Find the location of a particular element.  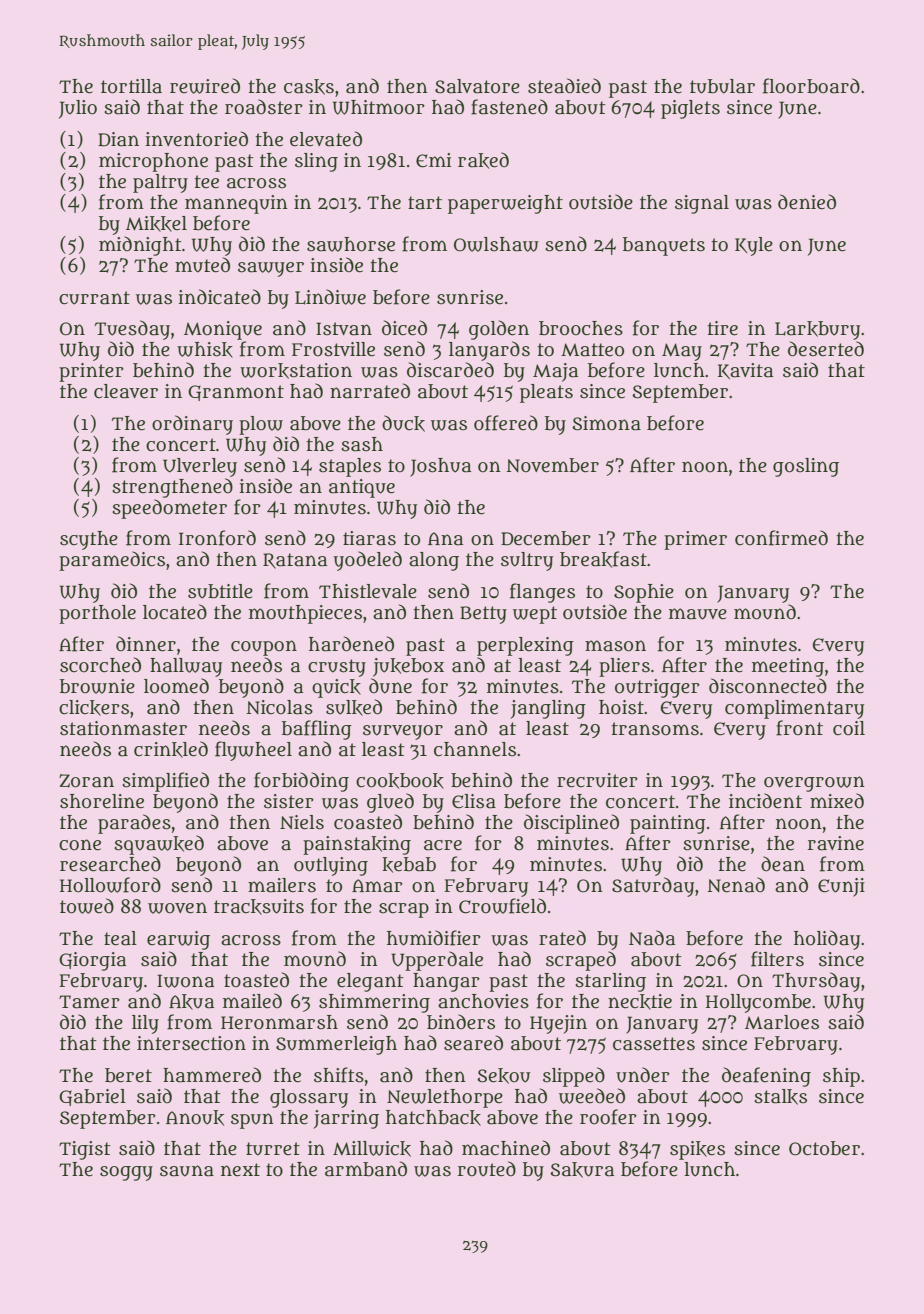

channels is located at coordinates (475, 749).
